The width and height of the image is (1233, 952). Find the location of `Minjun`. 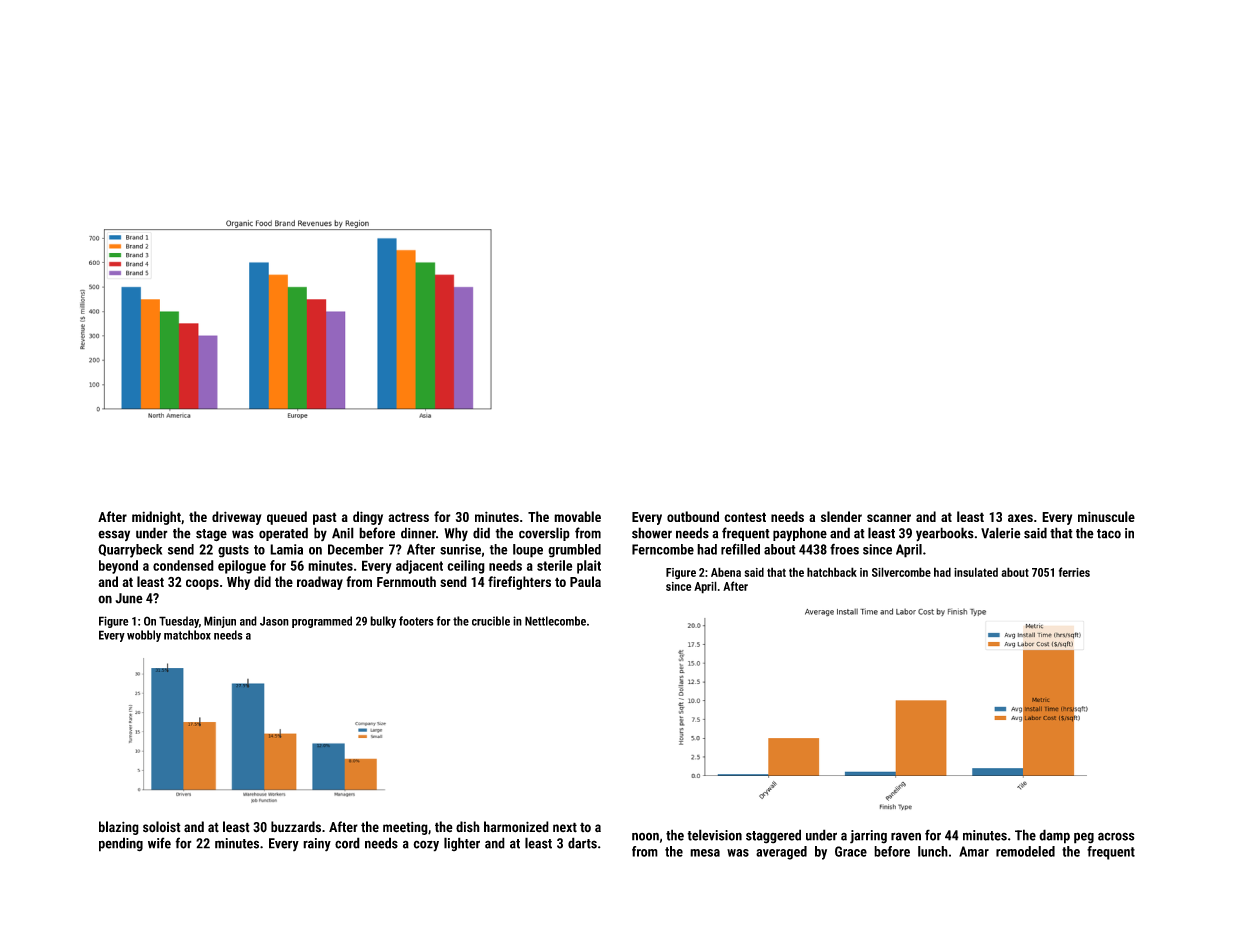

Minjun is located at coordinates (220, 622).
